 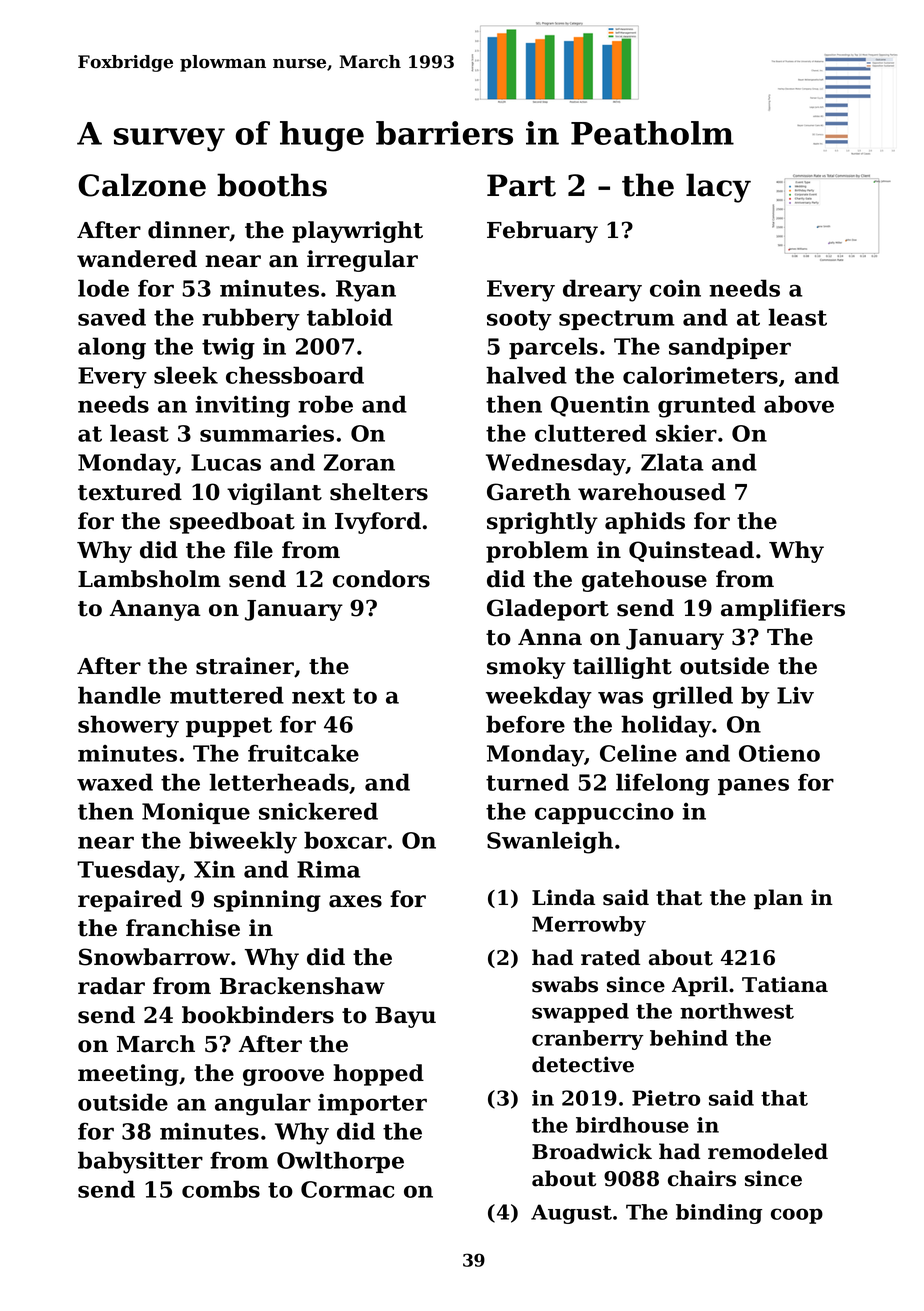 I want to click on coin, so click(x=675, y=288).
